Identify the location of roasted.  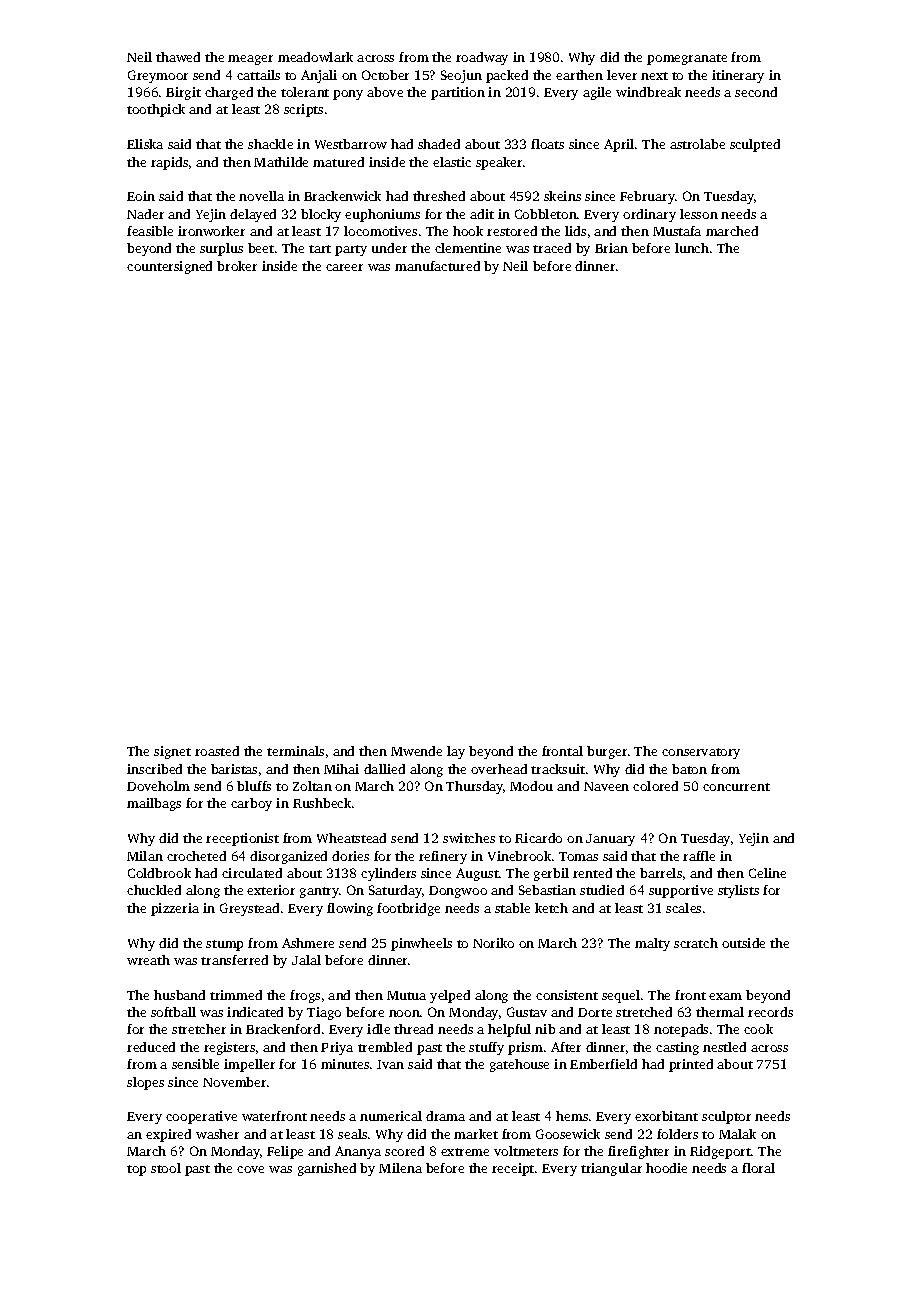
(217, 751).
